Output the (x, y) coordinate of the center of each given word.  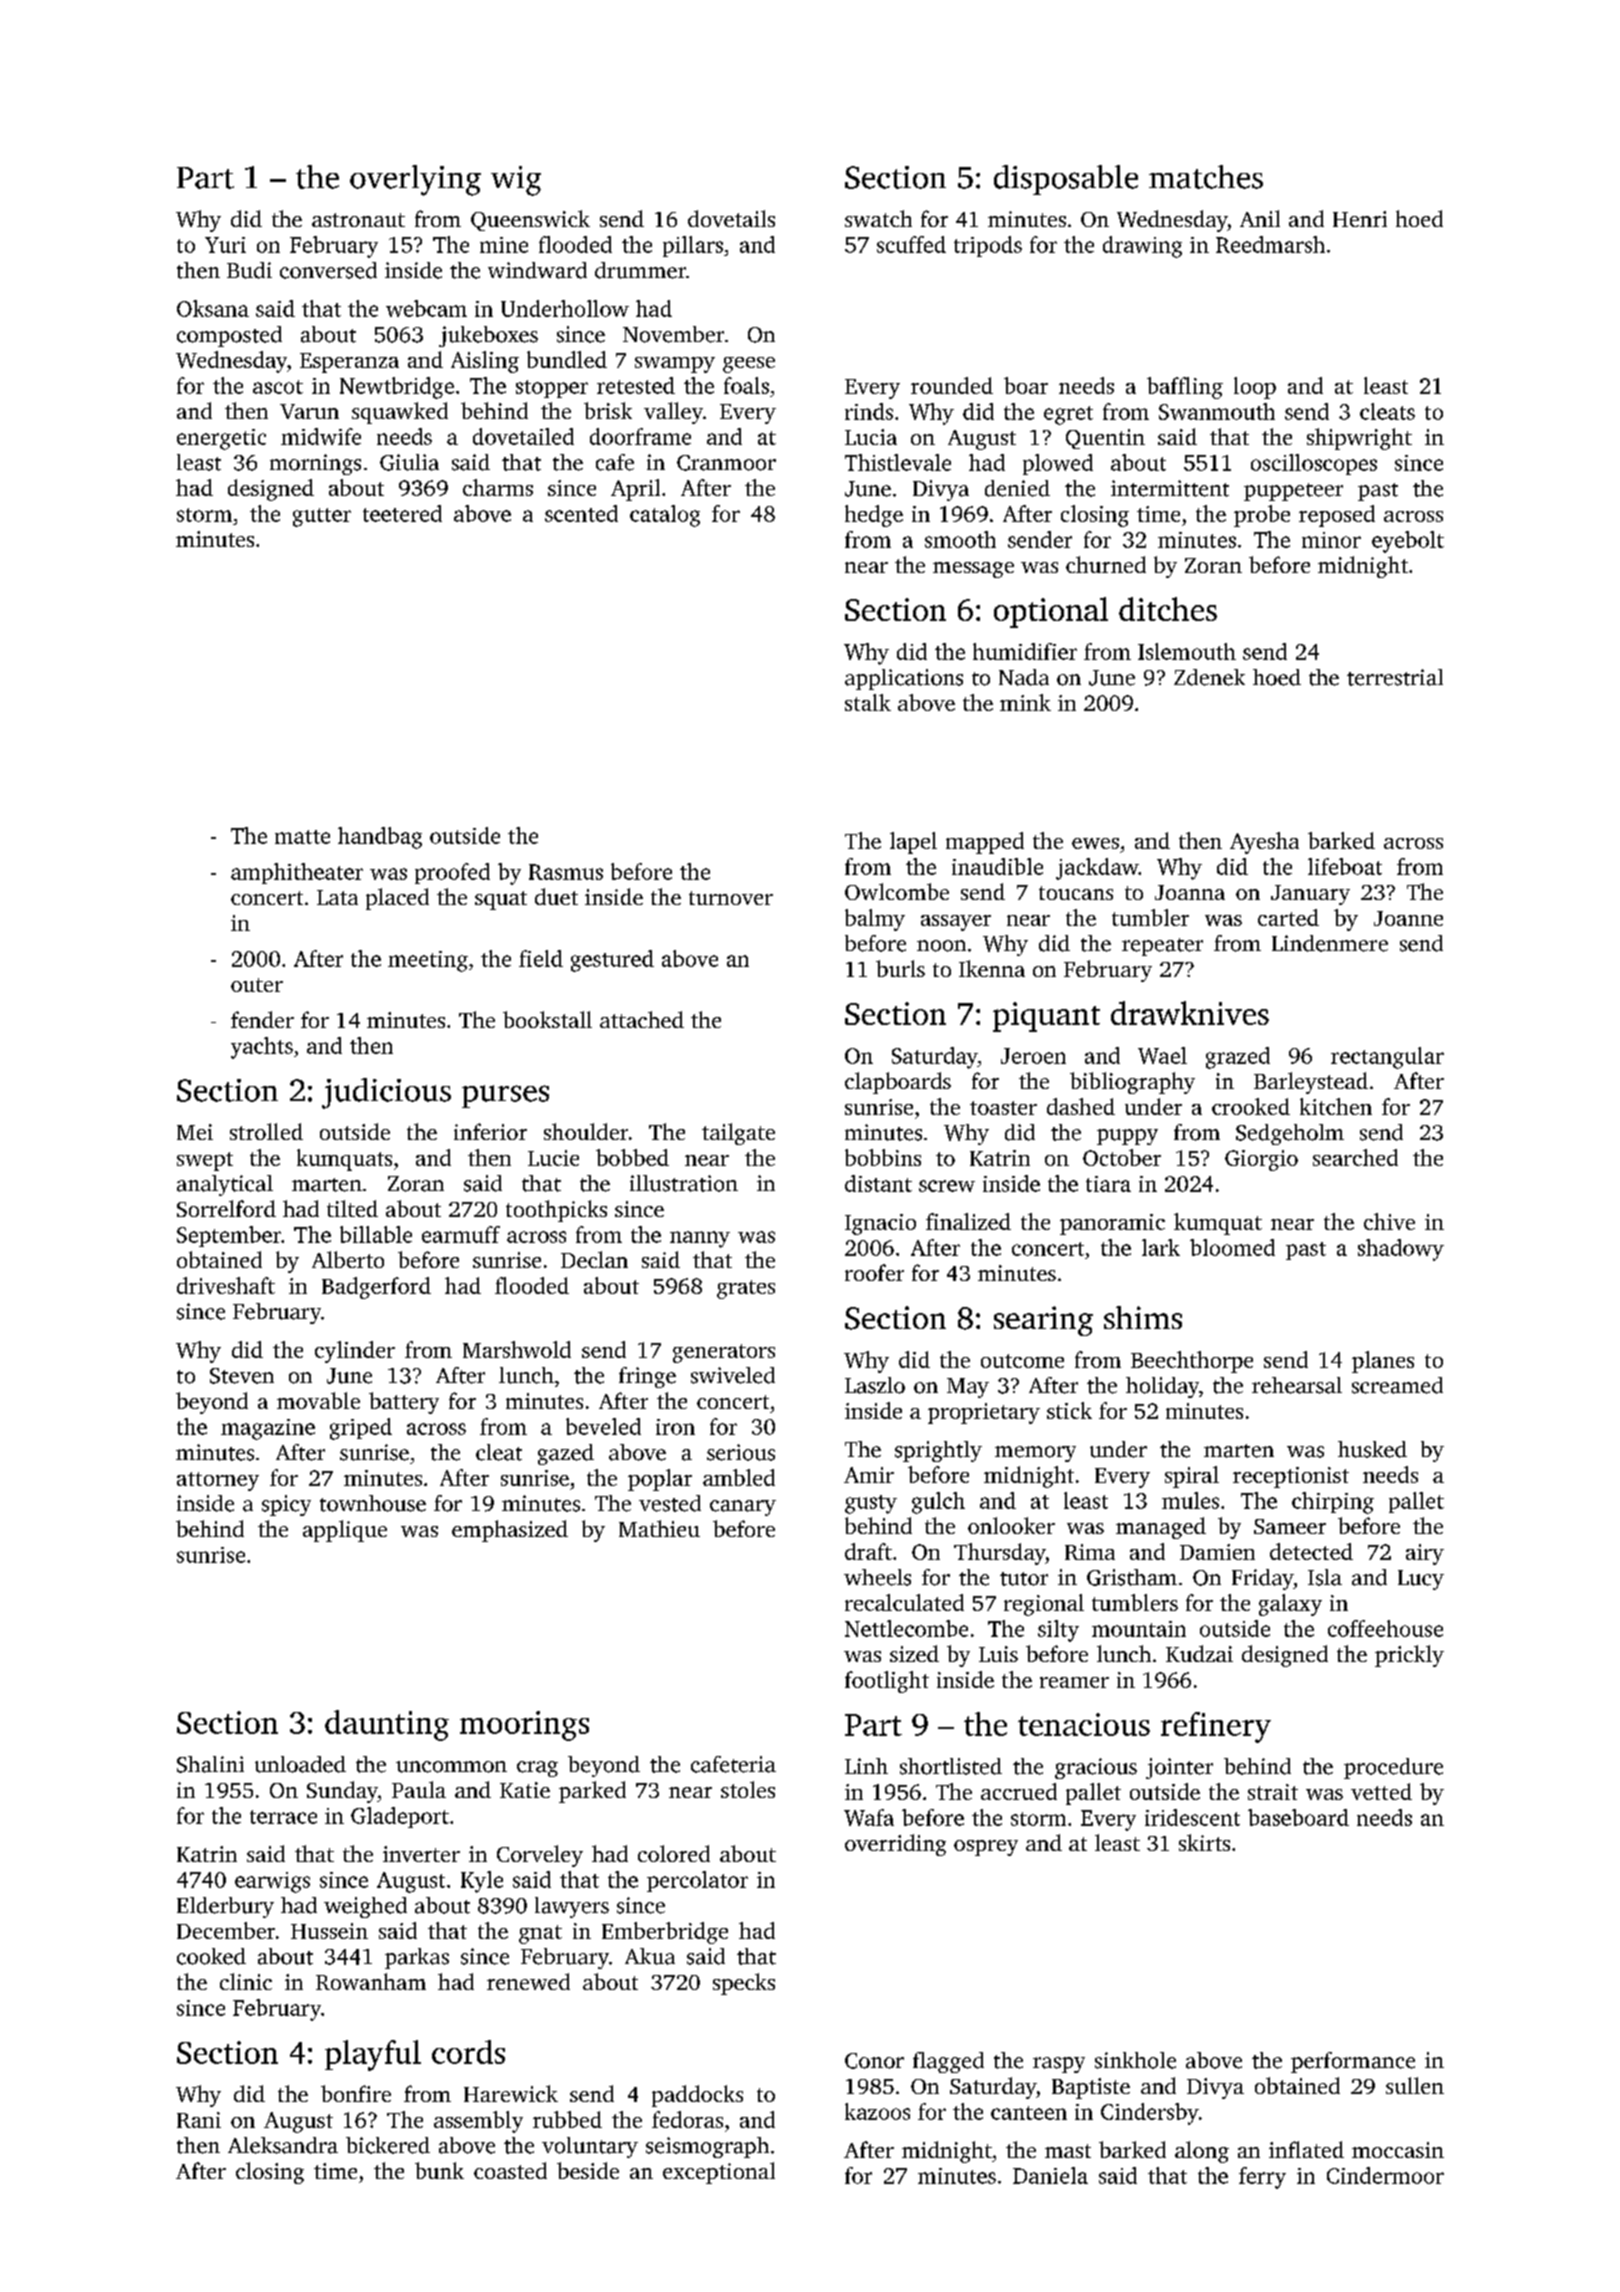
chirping (1333, 1503)
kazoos (877, 2111)
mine (504, 245)
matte (302, 837)
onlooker (1011, 1525)
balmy (875, 920)
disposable (1066, 180)
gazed (566, 1454)
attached (642, 1019)
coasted (510, 2170)
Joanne (1408, 918)
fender (262, 1019)
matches (1206, 177)
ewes (1095, 843)
